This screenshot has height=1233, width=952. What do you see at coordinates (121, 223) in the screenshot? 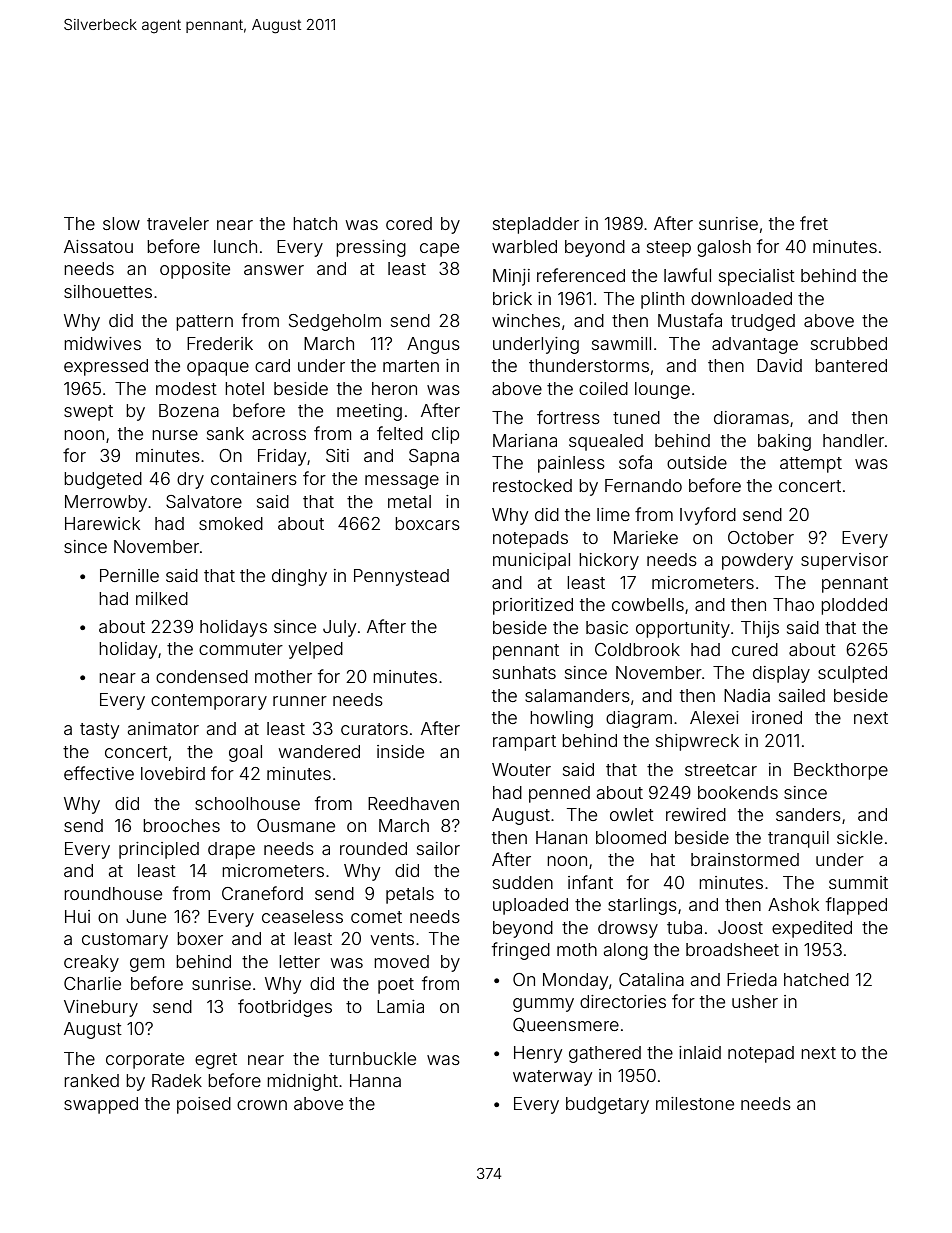
I see `slow` at bounding box center [121, 223].
